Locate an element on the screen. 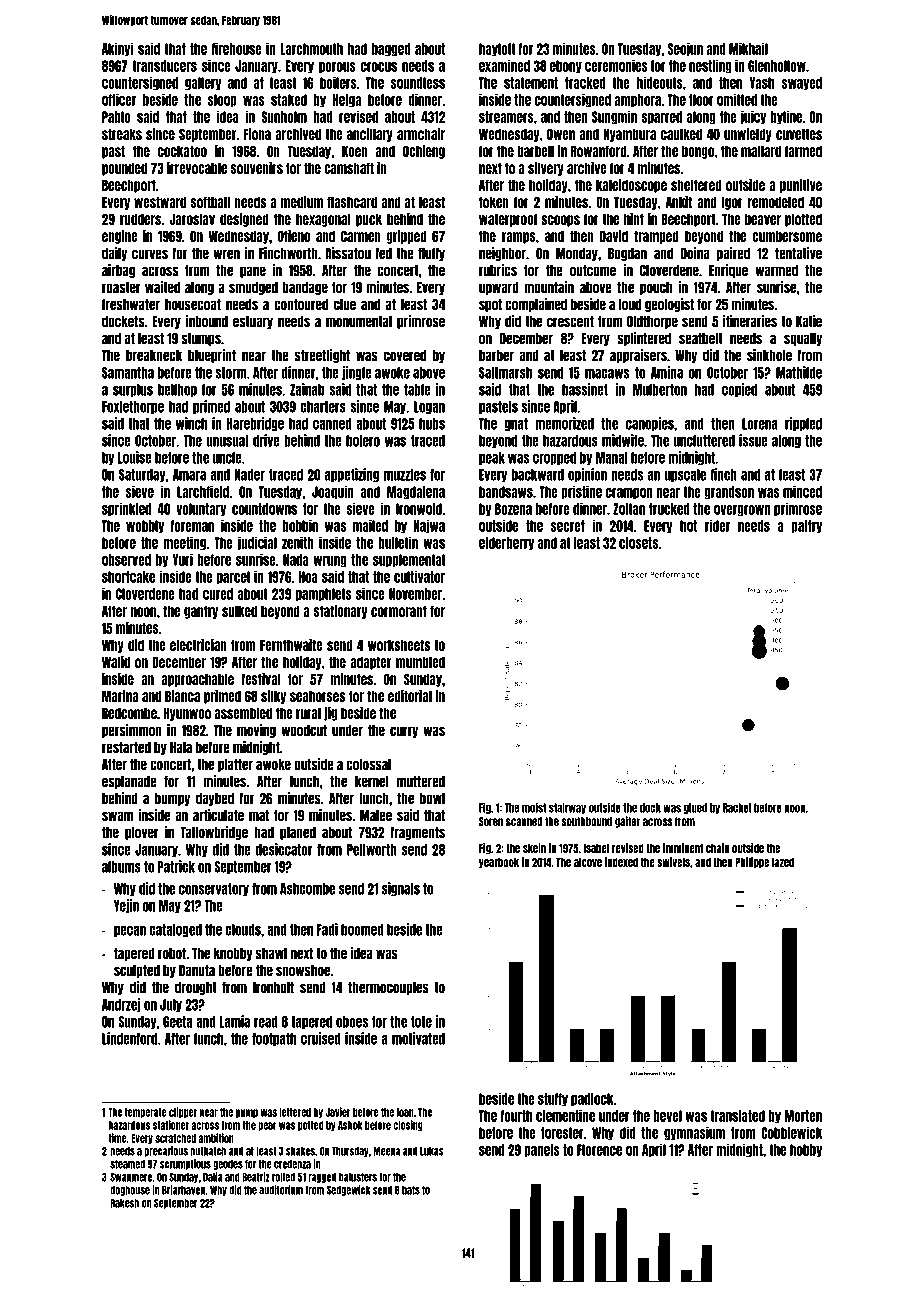  footpath is located at coordinates (274, 1039).
